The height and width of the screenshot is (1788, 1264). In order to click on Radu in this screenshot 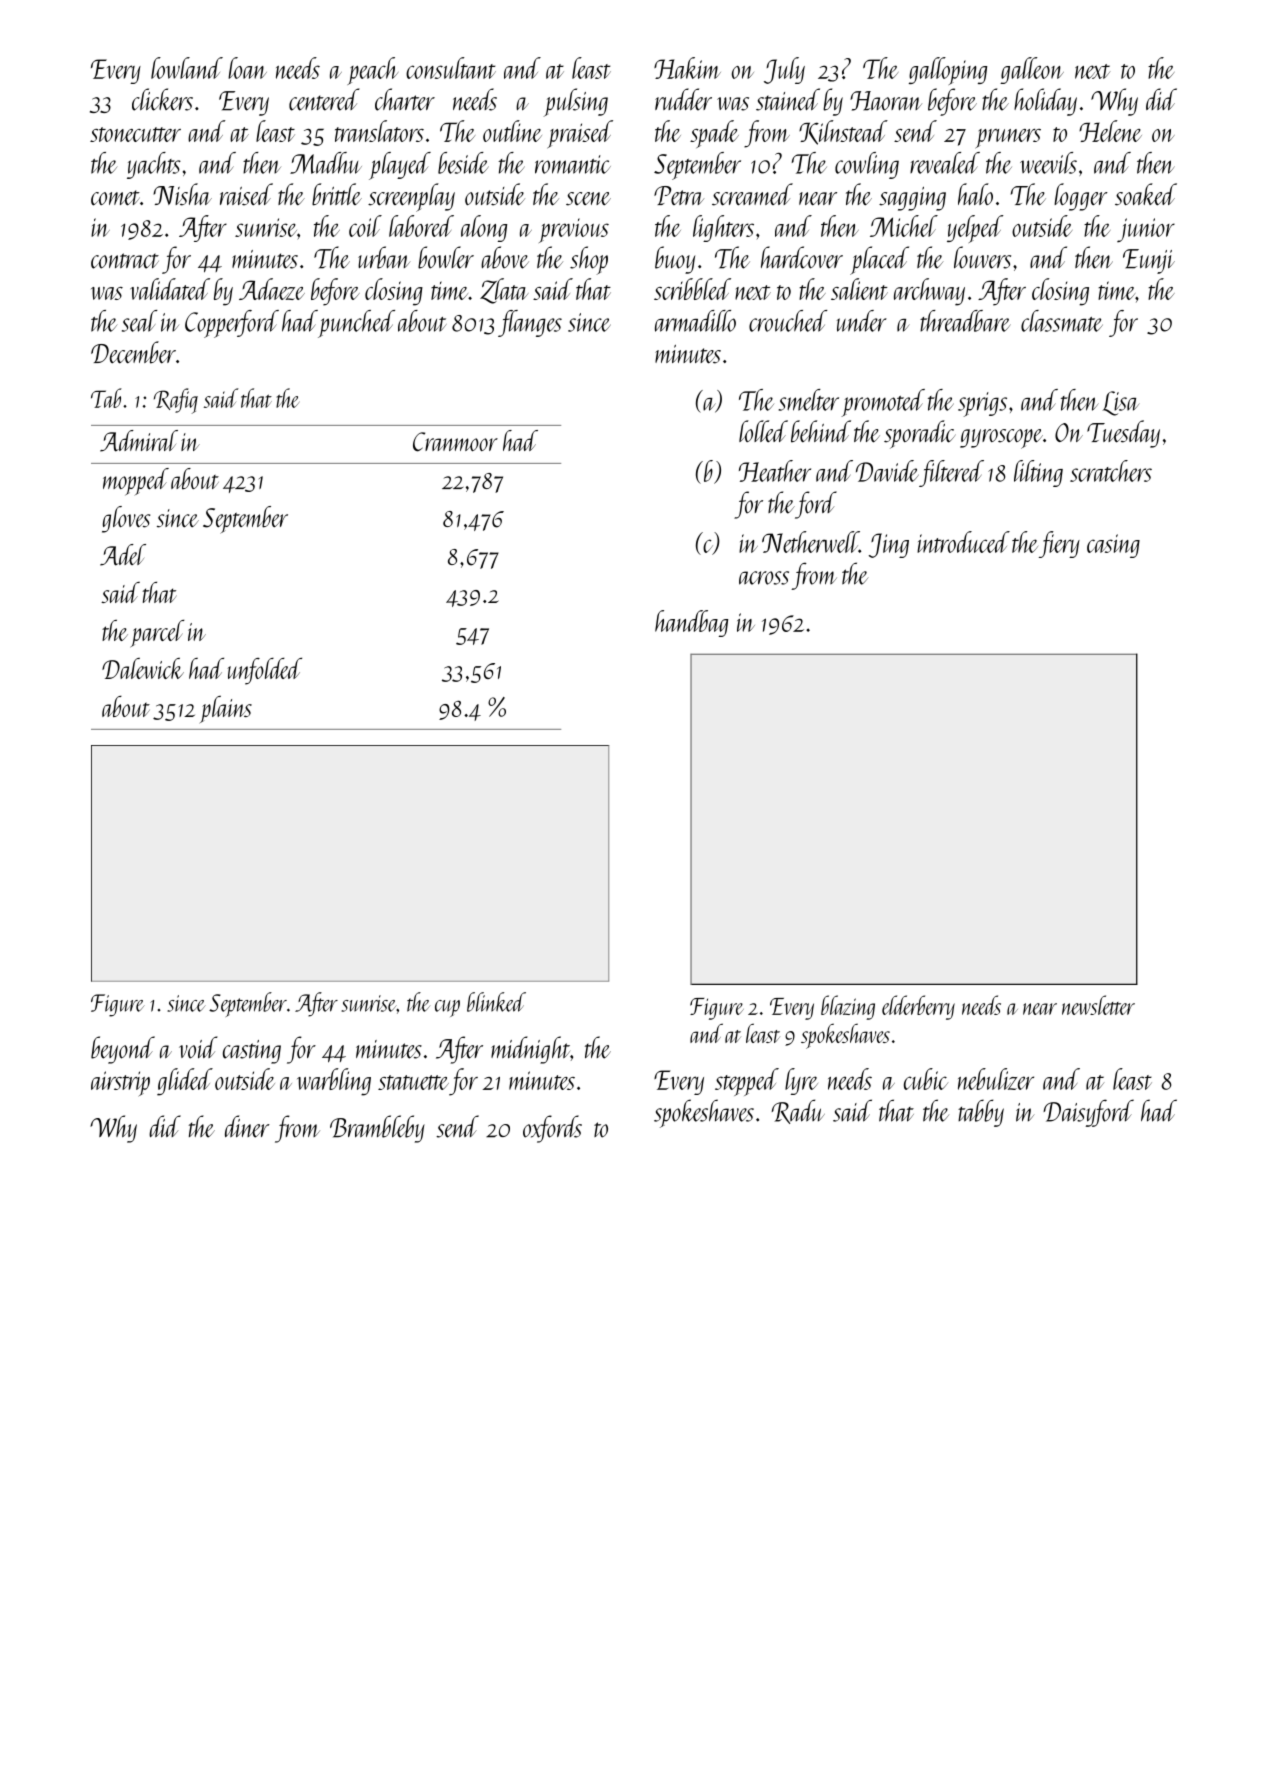, I will do `click(798, 1111)`.
